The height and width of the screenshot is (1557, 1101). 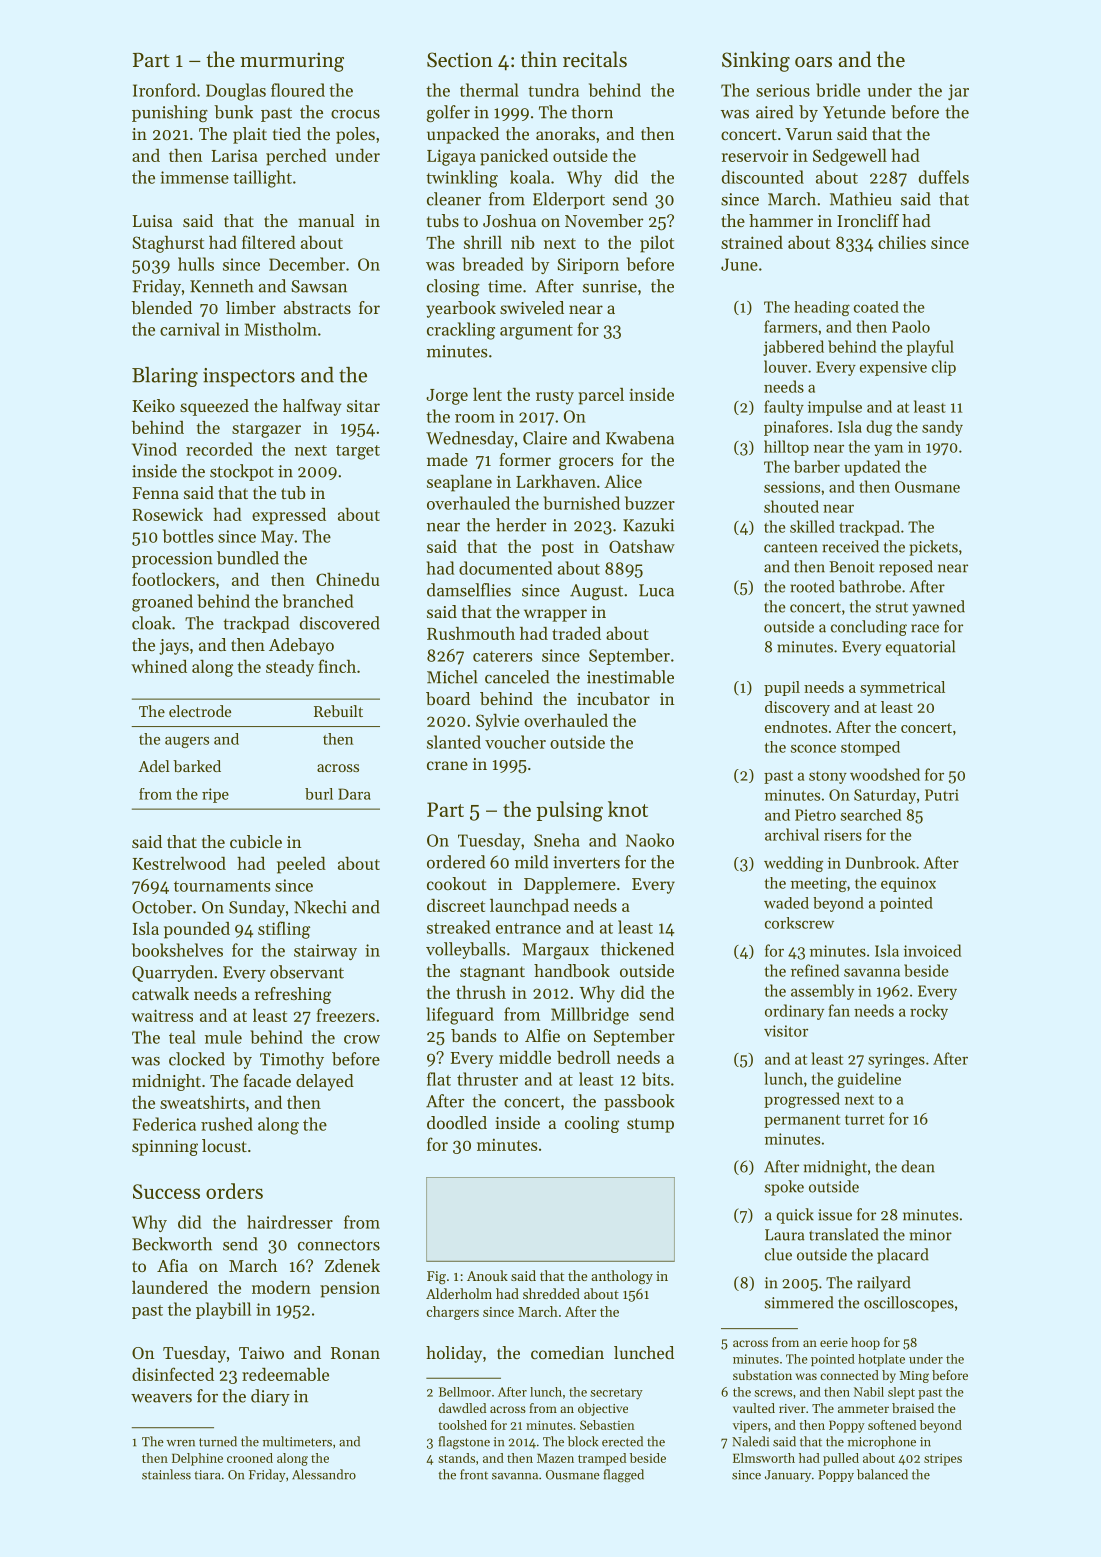 I want to click on Nkechi, so click(x=320, y=907).
